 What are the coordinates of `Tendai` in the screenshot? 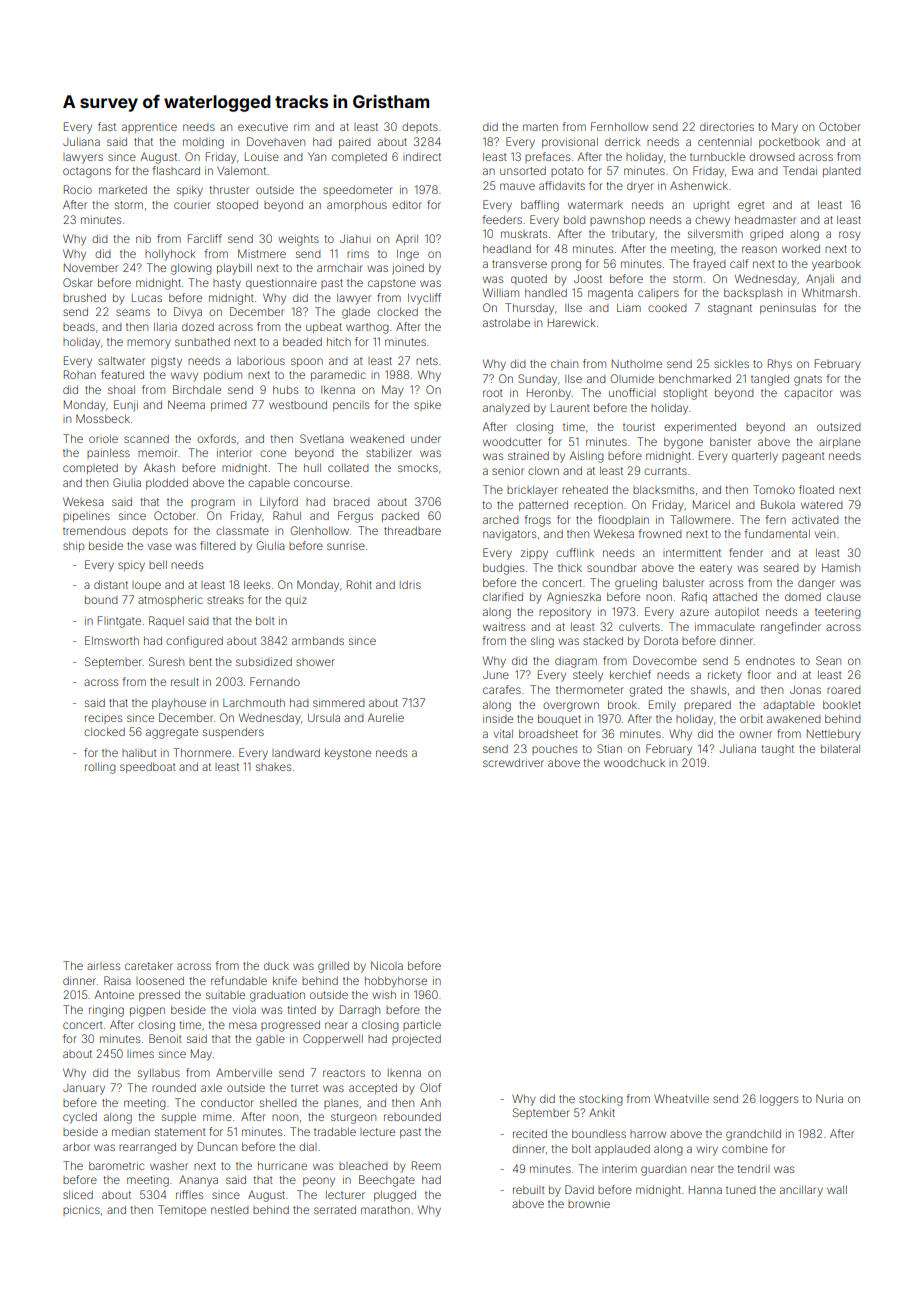 It's located at (800, 170).
